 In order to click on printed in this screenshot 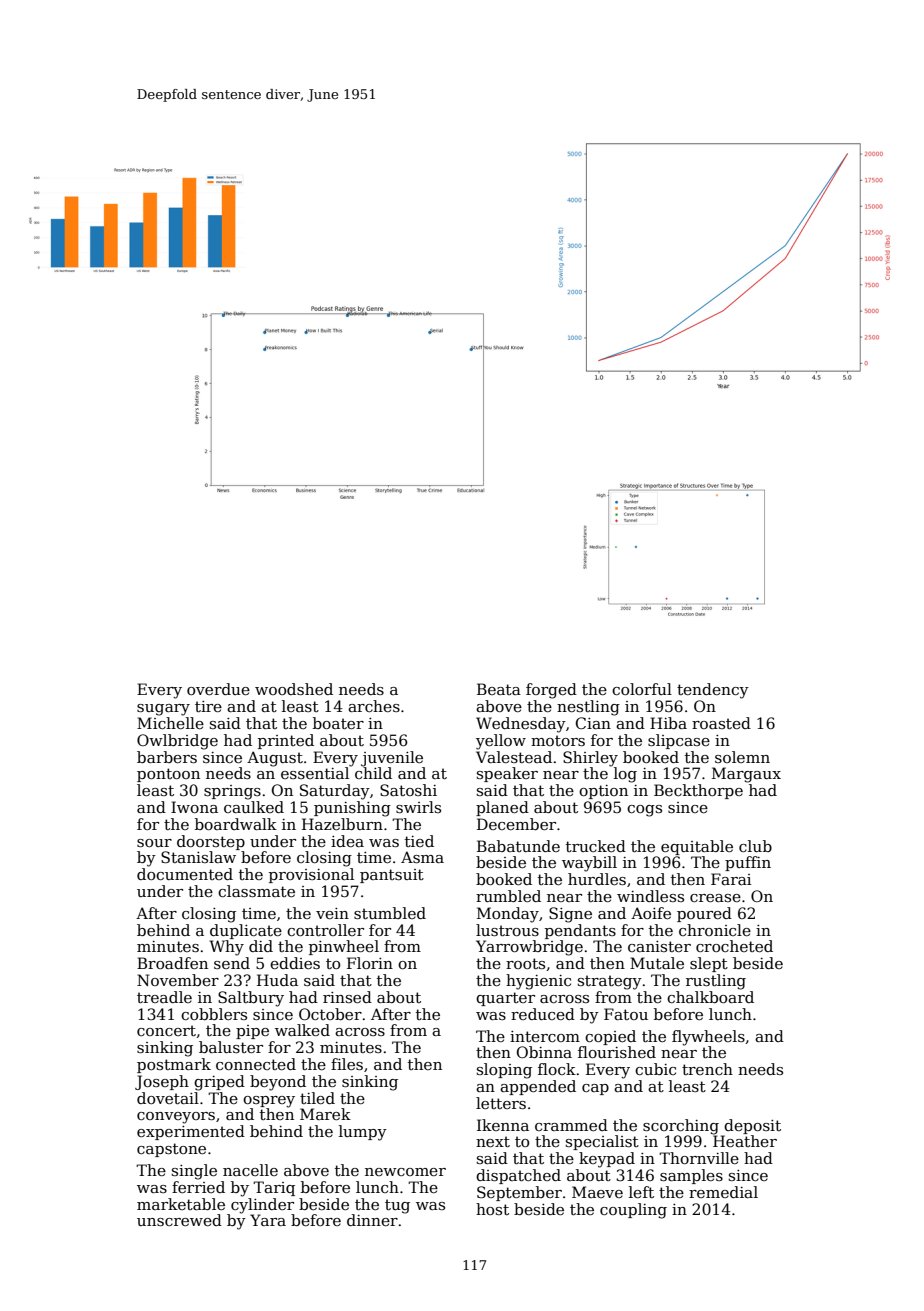, I will do `click(286, 741)`.
